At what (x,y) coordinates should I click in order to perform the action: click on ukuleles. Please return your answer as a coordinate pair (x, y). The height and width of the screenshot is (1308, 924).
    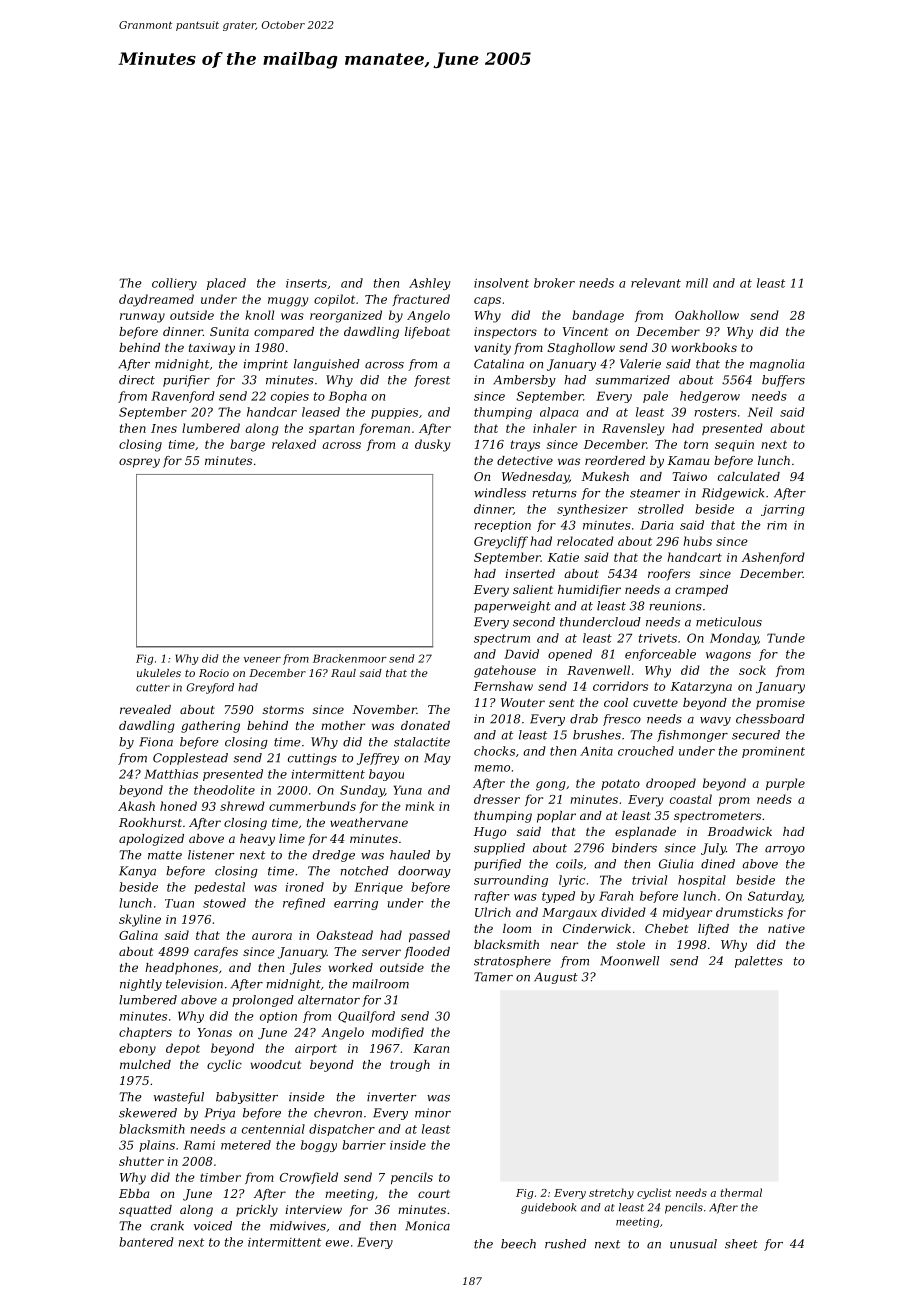
    Looking at the image, I should click on (159, 673).
